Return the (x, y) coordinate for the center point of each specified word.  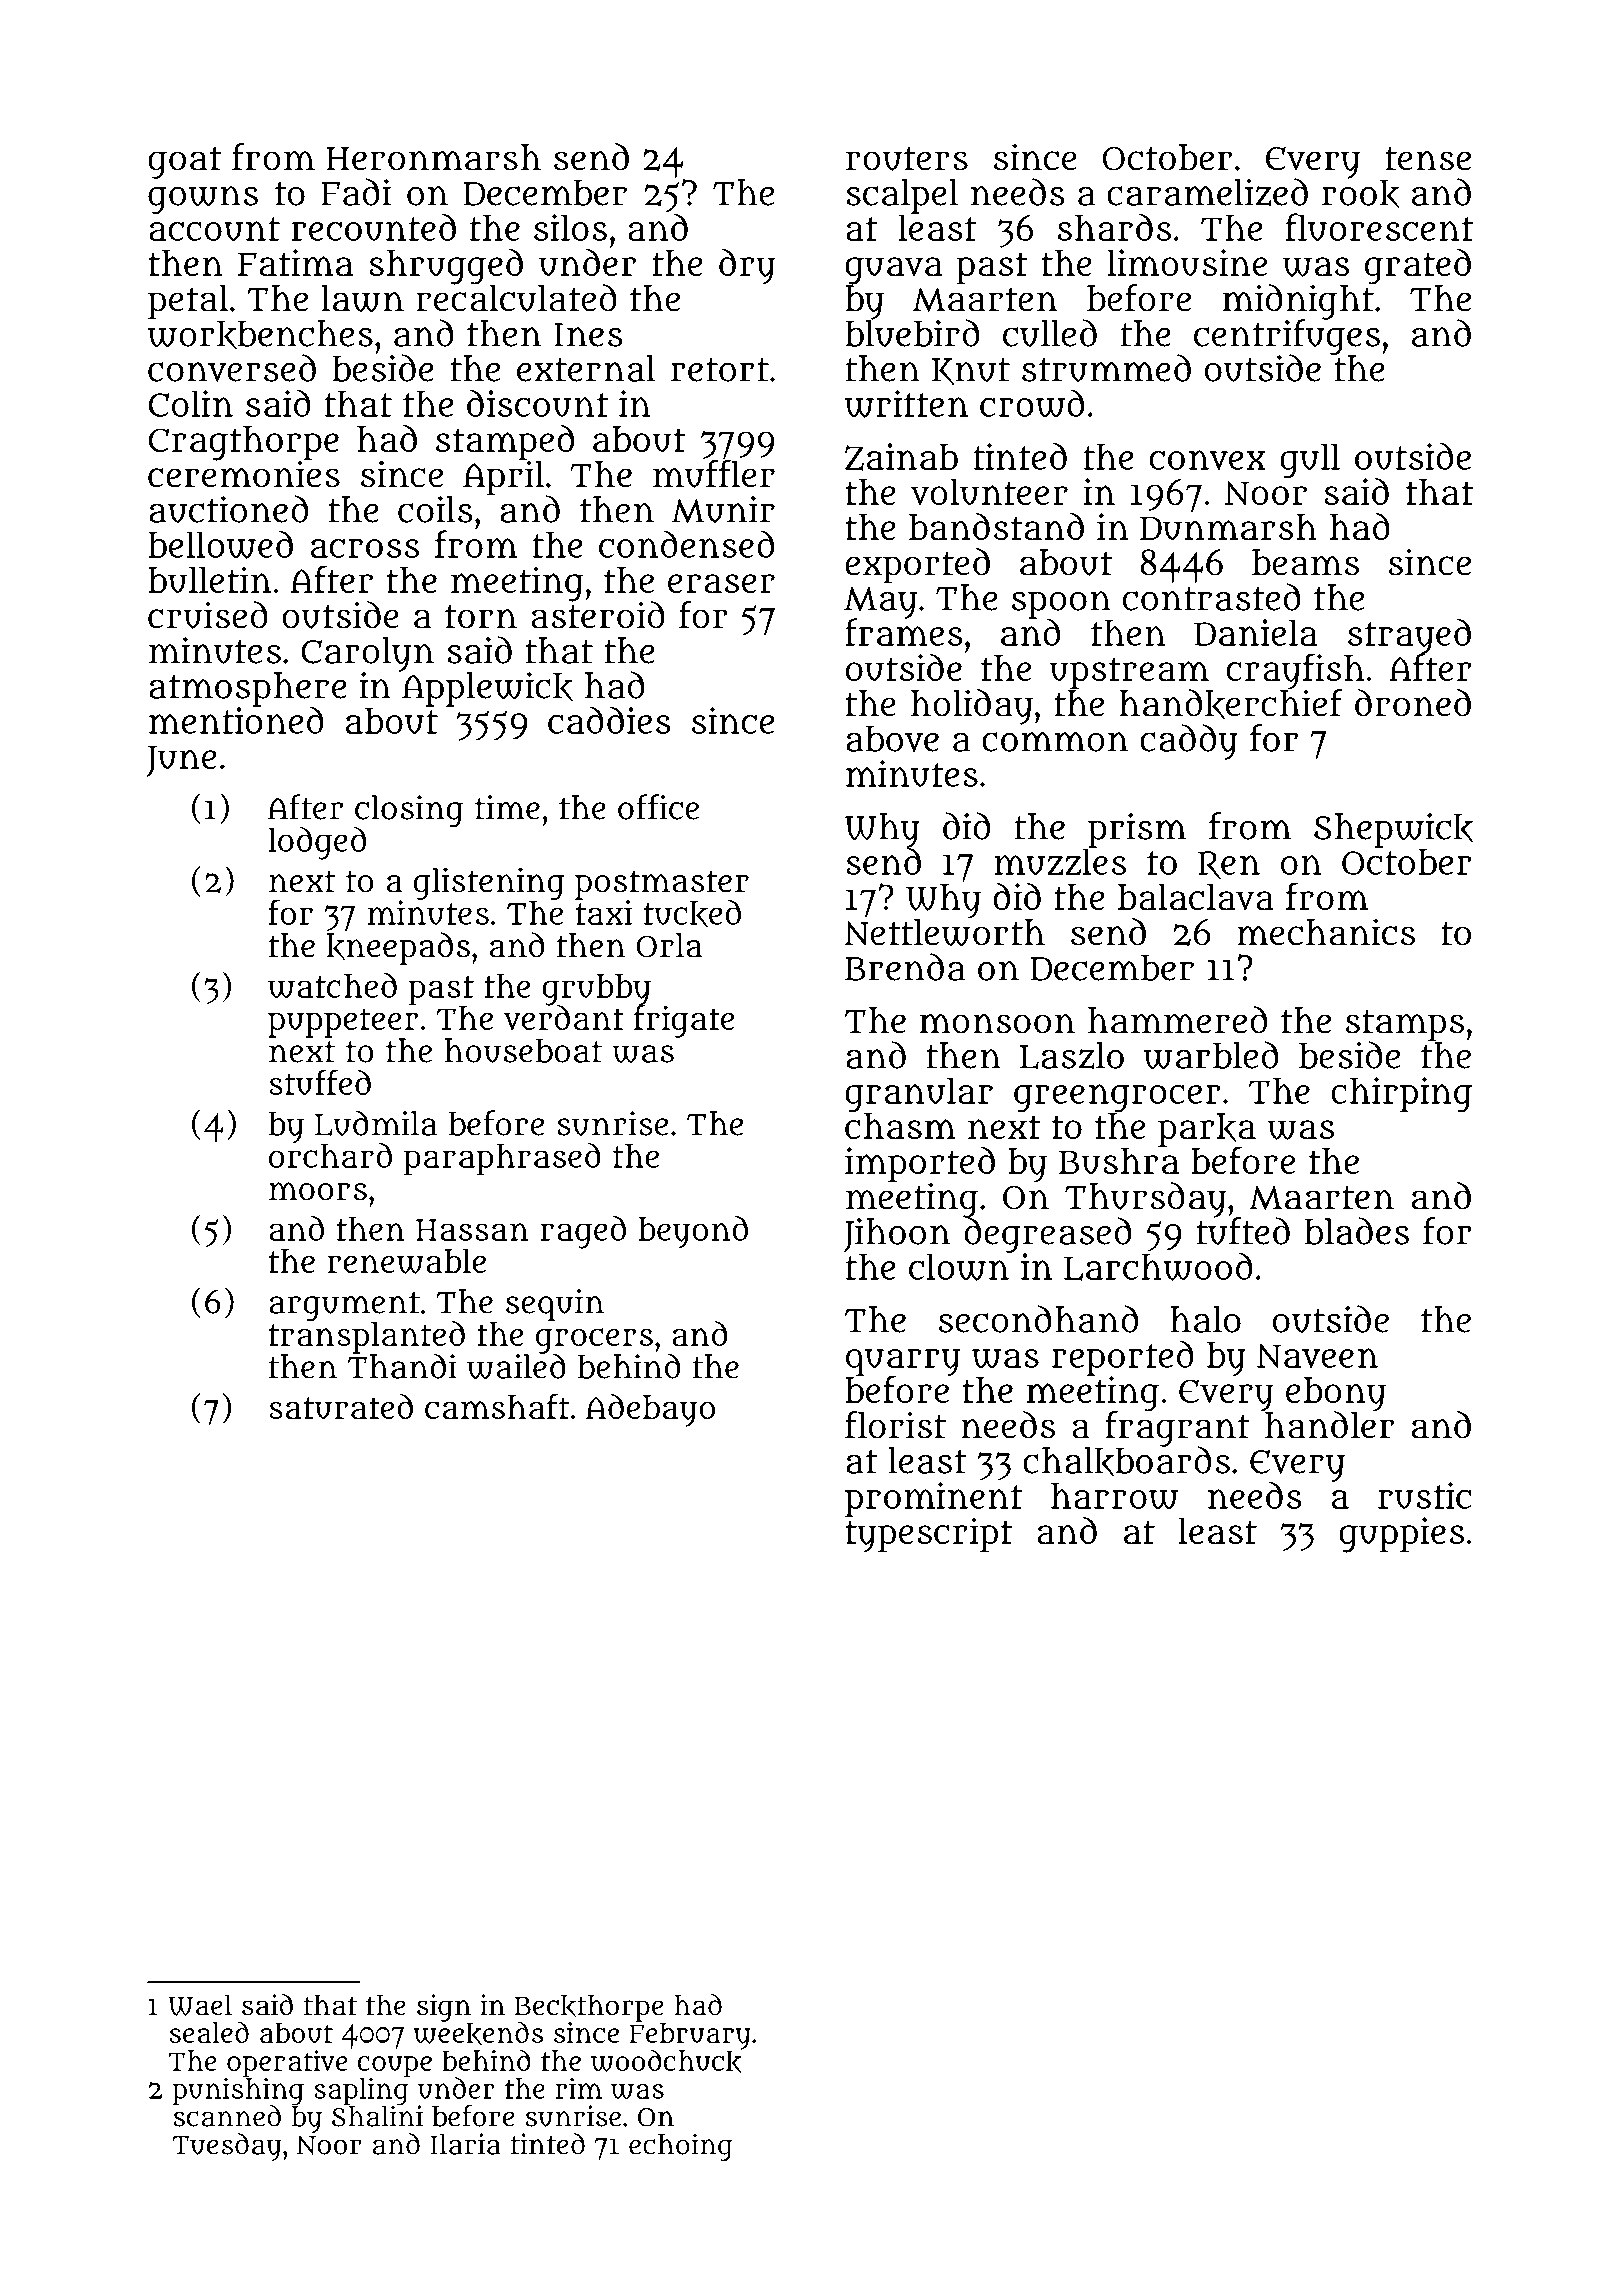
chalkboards (1126, 1462)
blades (1357, 1231)
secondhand (1038, 1319)
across (365, 548)
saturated (341, 1407)
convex (1207, 460)
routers (907, 159)
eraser (721, 583)
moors (318, 1191)
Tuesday (227, 2147)
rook (1361, 194)
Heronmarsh (434, 157)
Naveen (1317, 1356)
